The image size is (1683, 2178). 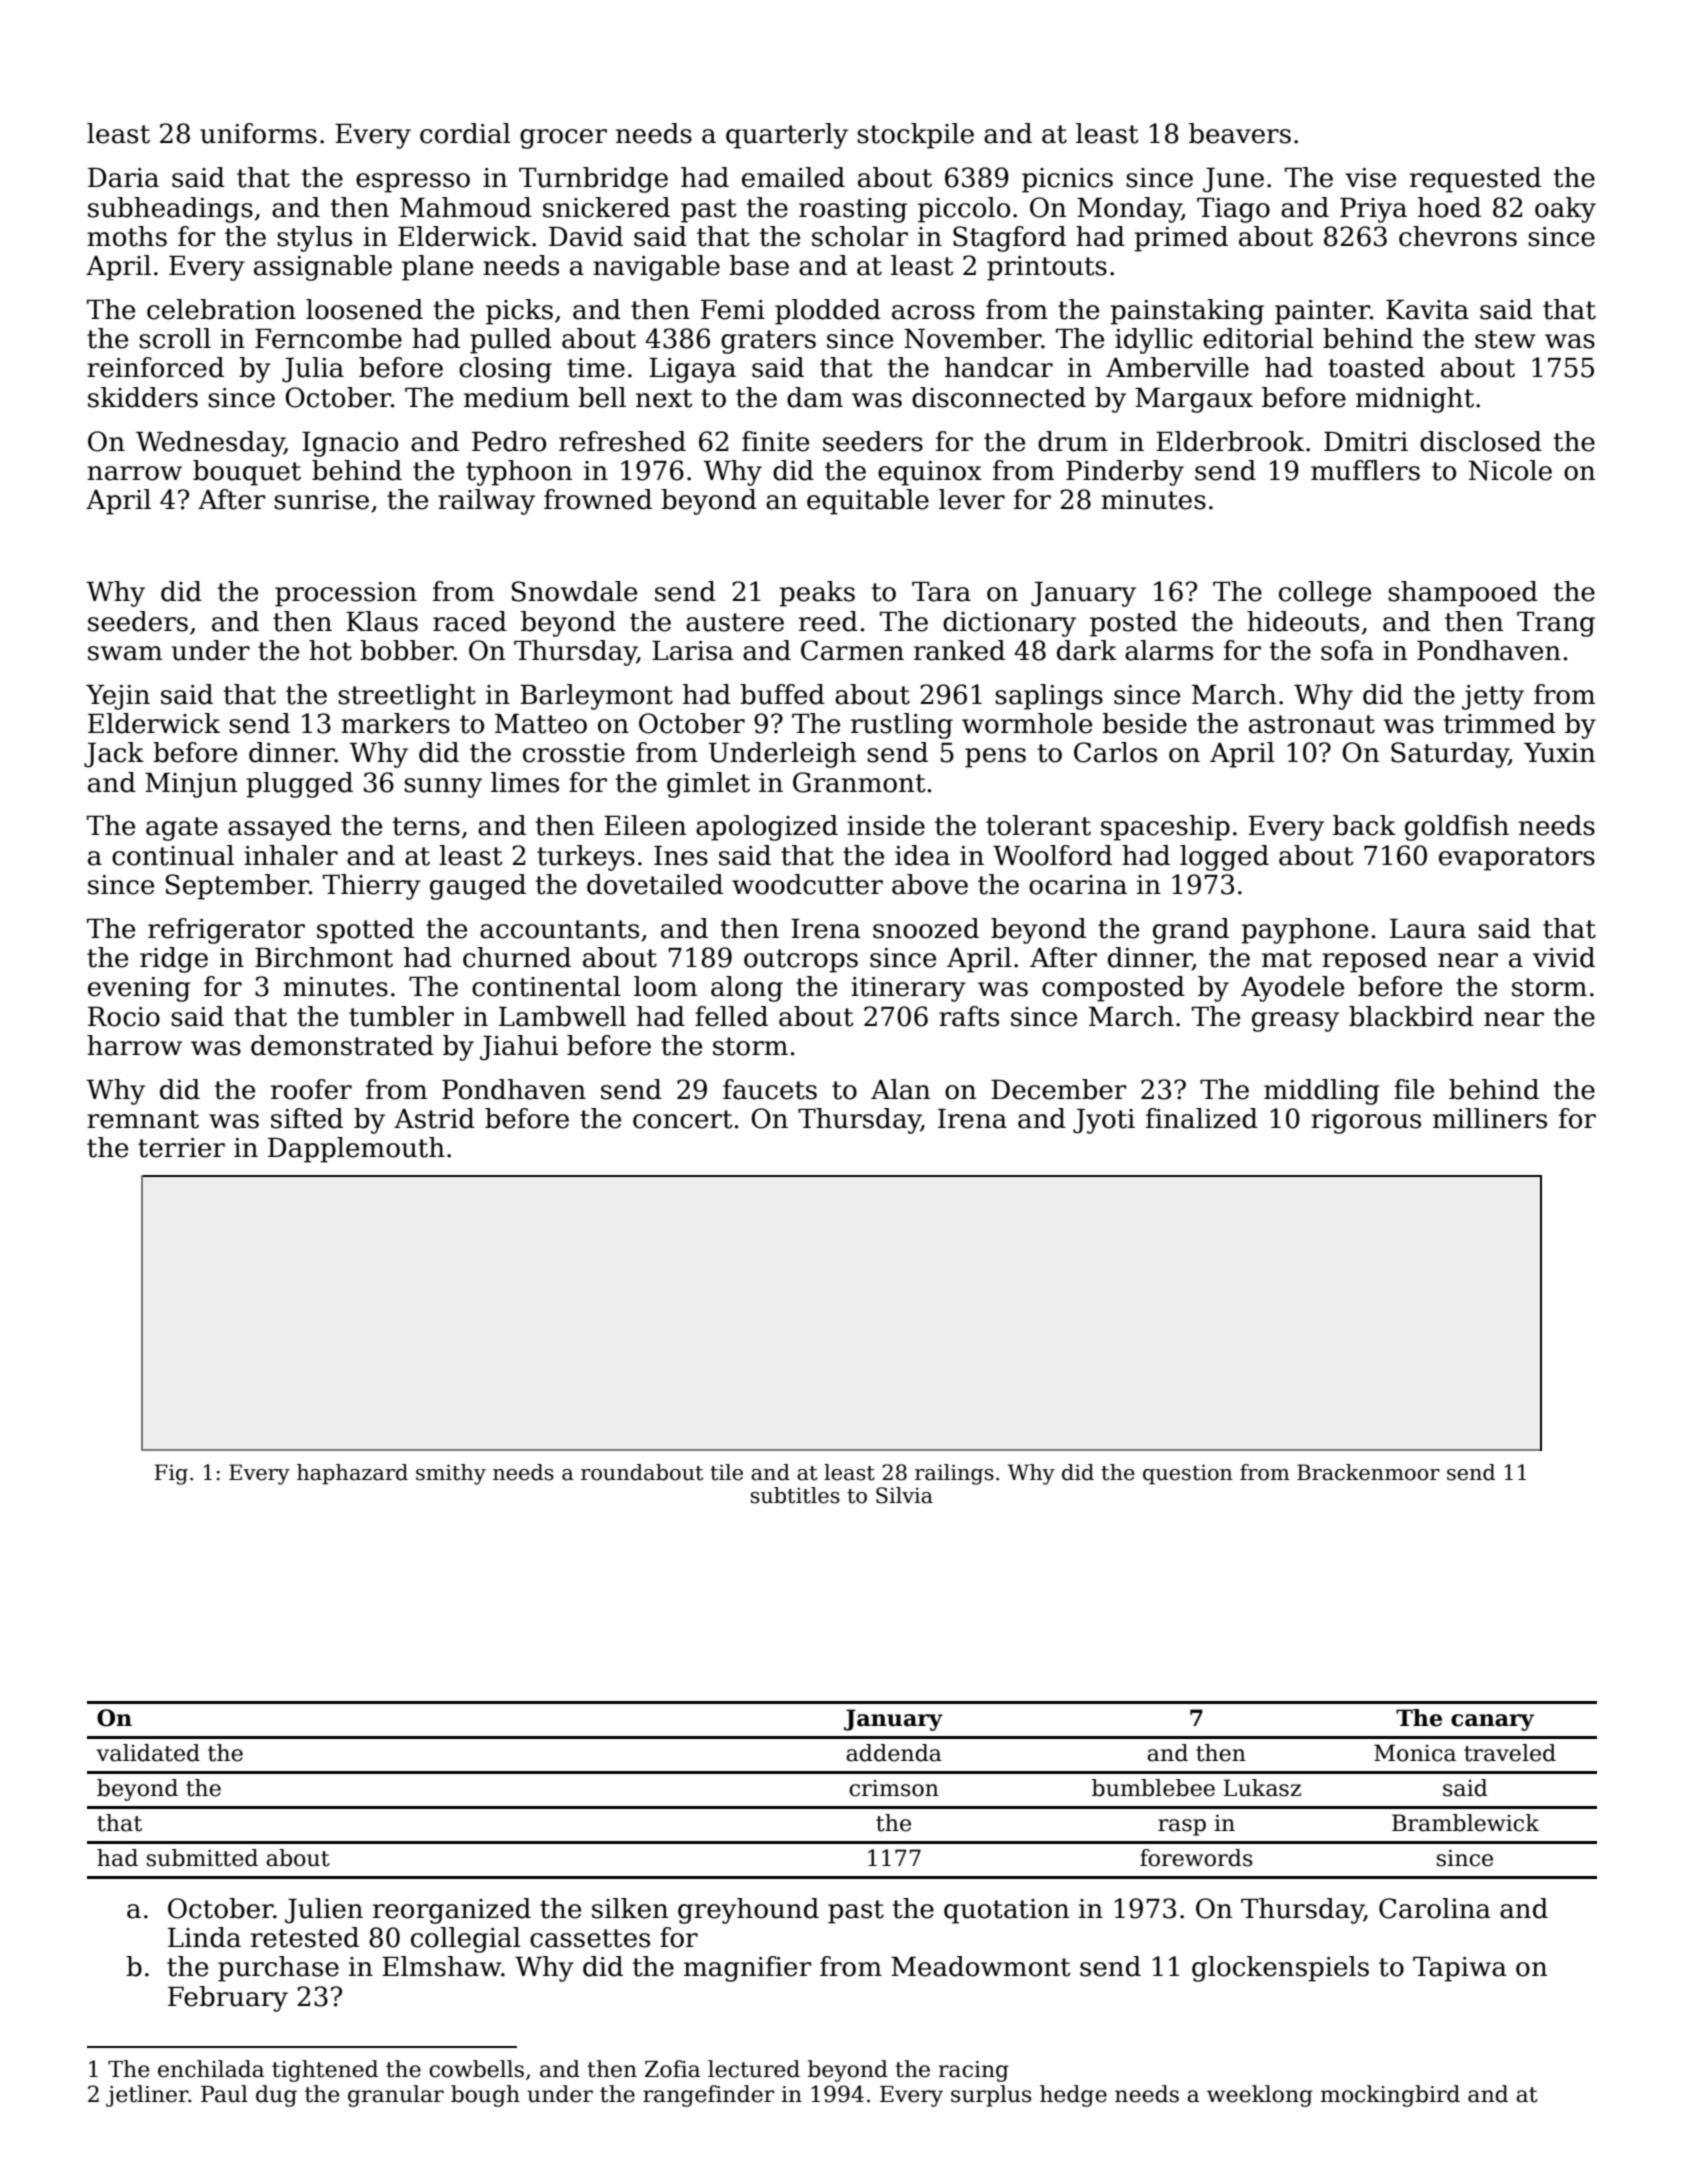 What do you see at coordinates (748, 1911) in the screenshot?
I see `greyhound` at bounding box center [748, 1911].
